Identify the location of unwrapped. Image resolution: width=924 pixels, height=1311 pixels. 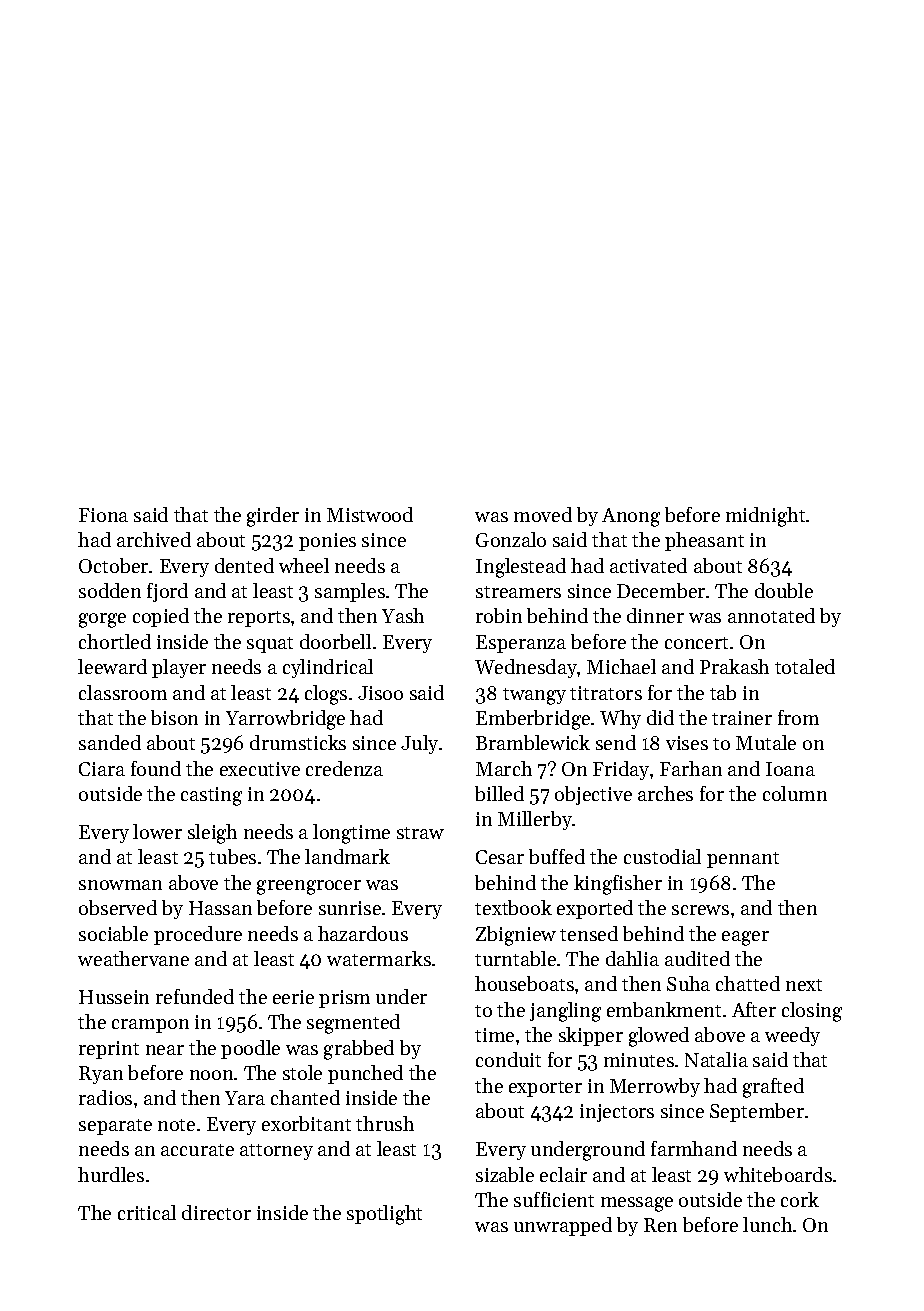
(563, 1226).
